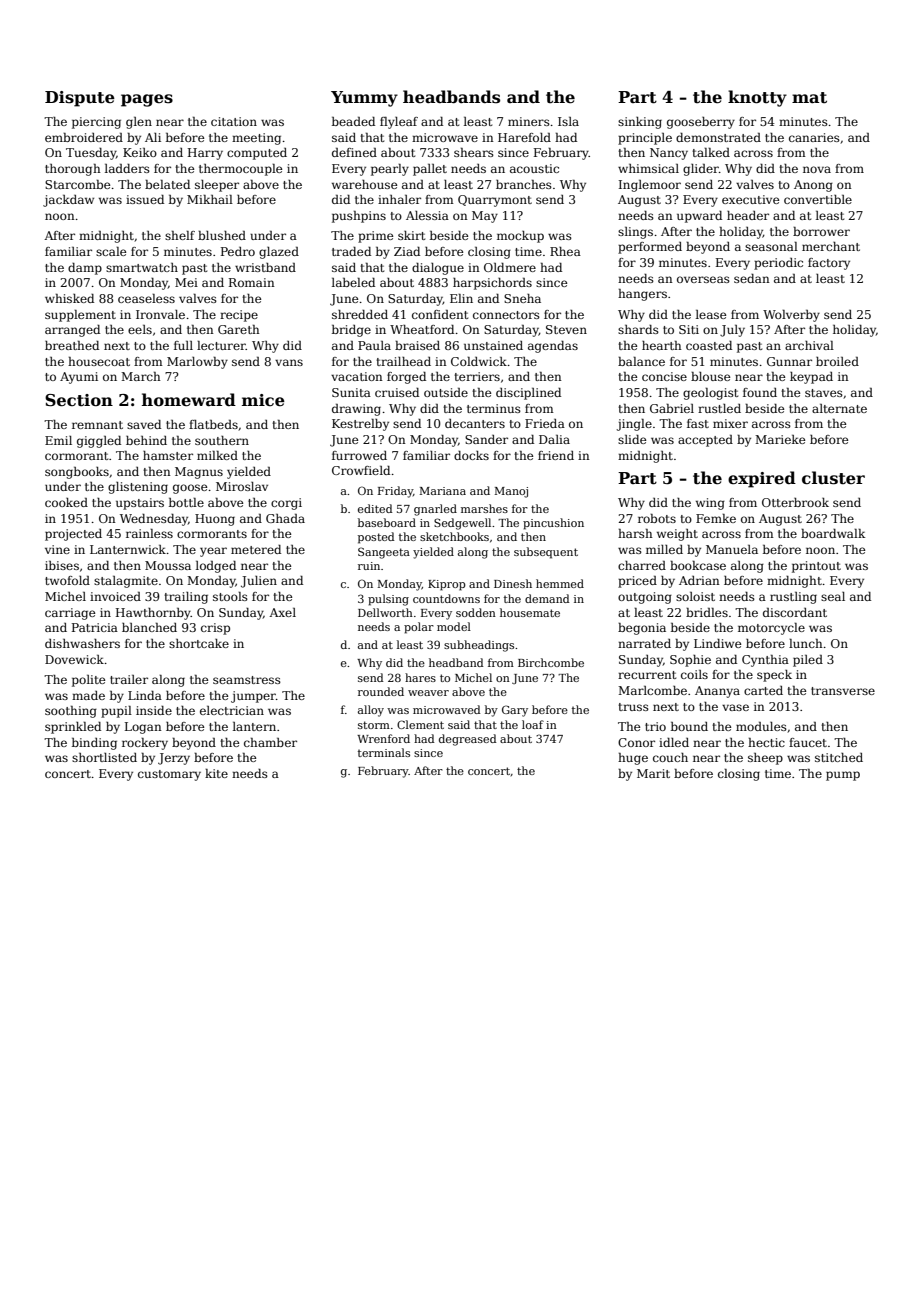  Describe the element at coordinates (70, 614) in the image. I see `carriage` at that location.
